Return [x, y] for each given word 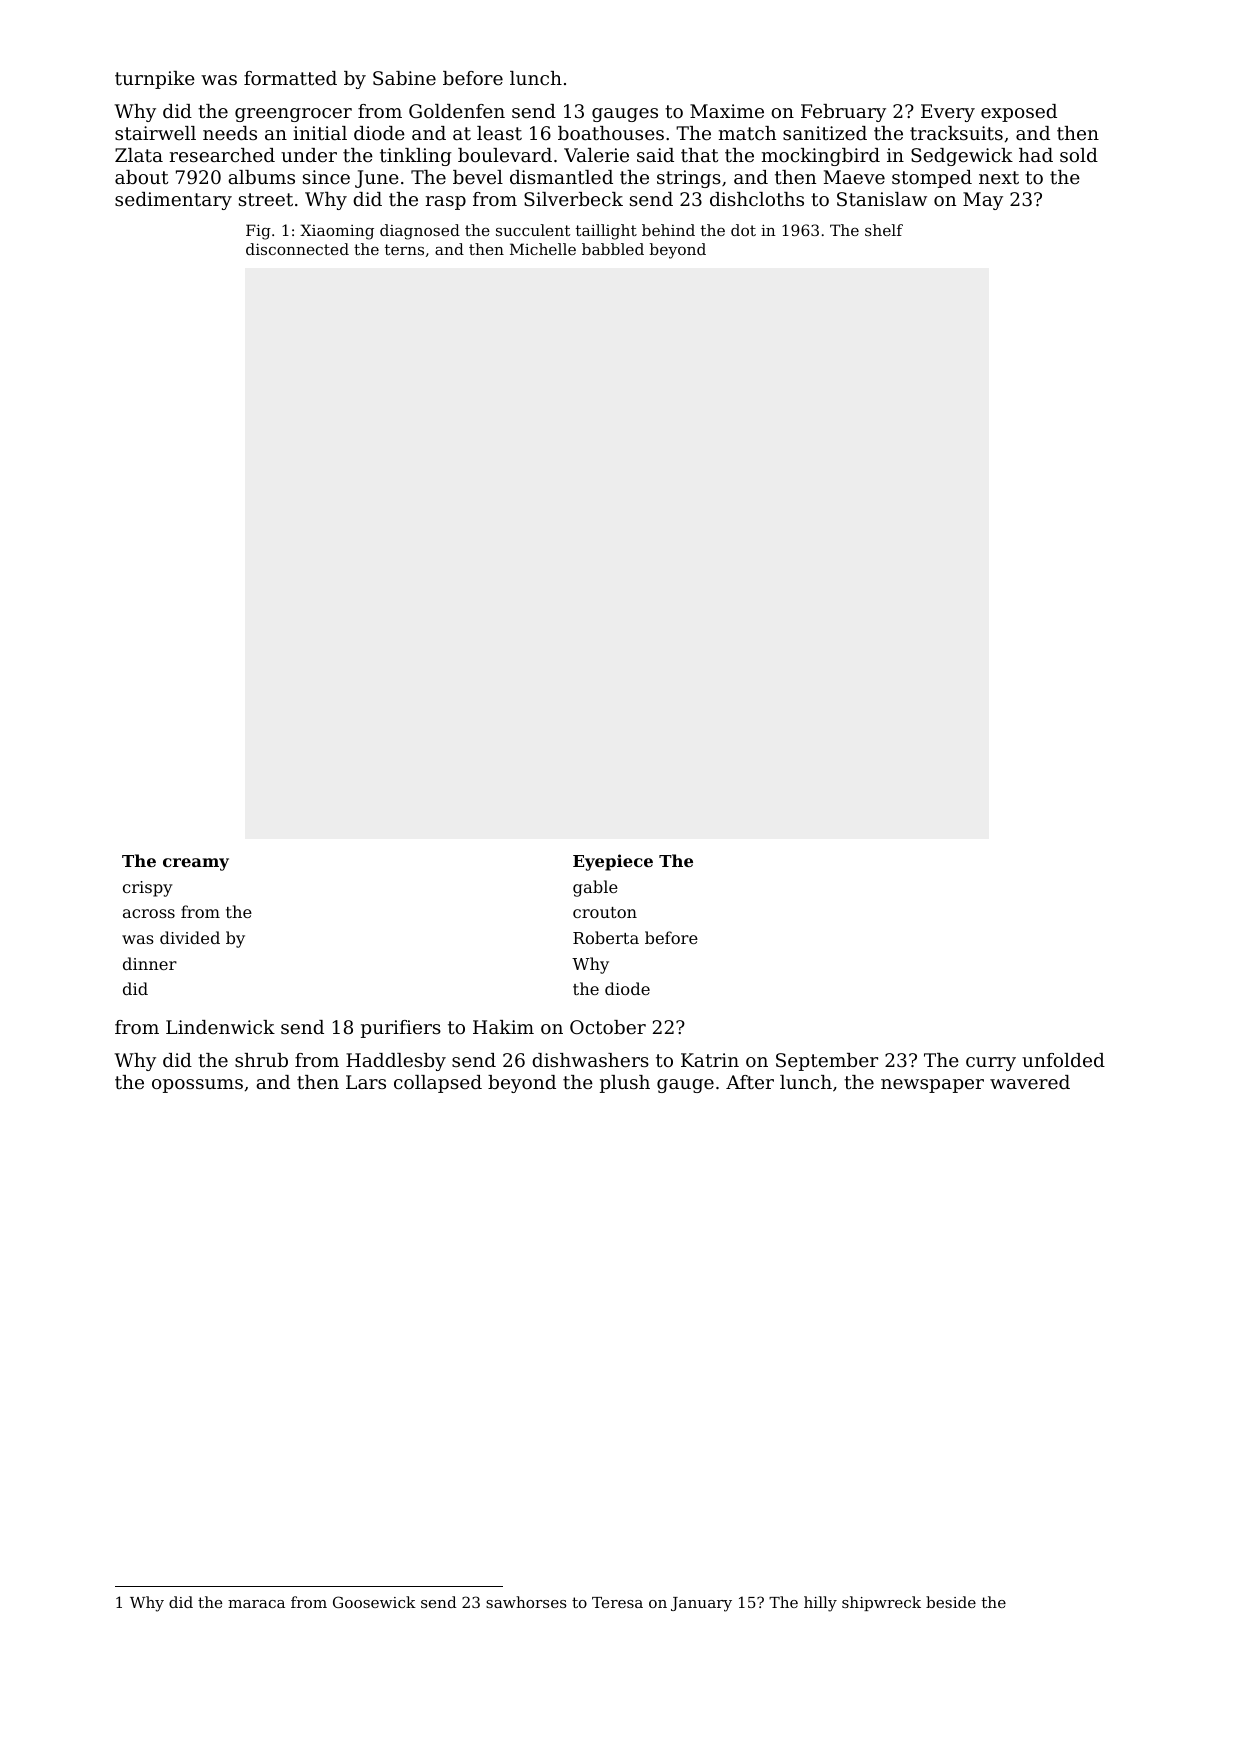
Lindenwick [220, 1027]
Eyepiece [613, 862]
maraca [256, 1604]
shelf [884, 230]
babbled [613, 249]
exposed [1019, 113]
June [377, 179]
